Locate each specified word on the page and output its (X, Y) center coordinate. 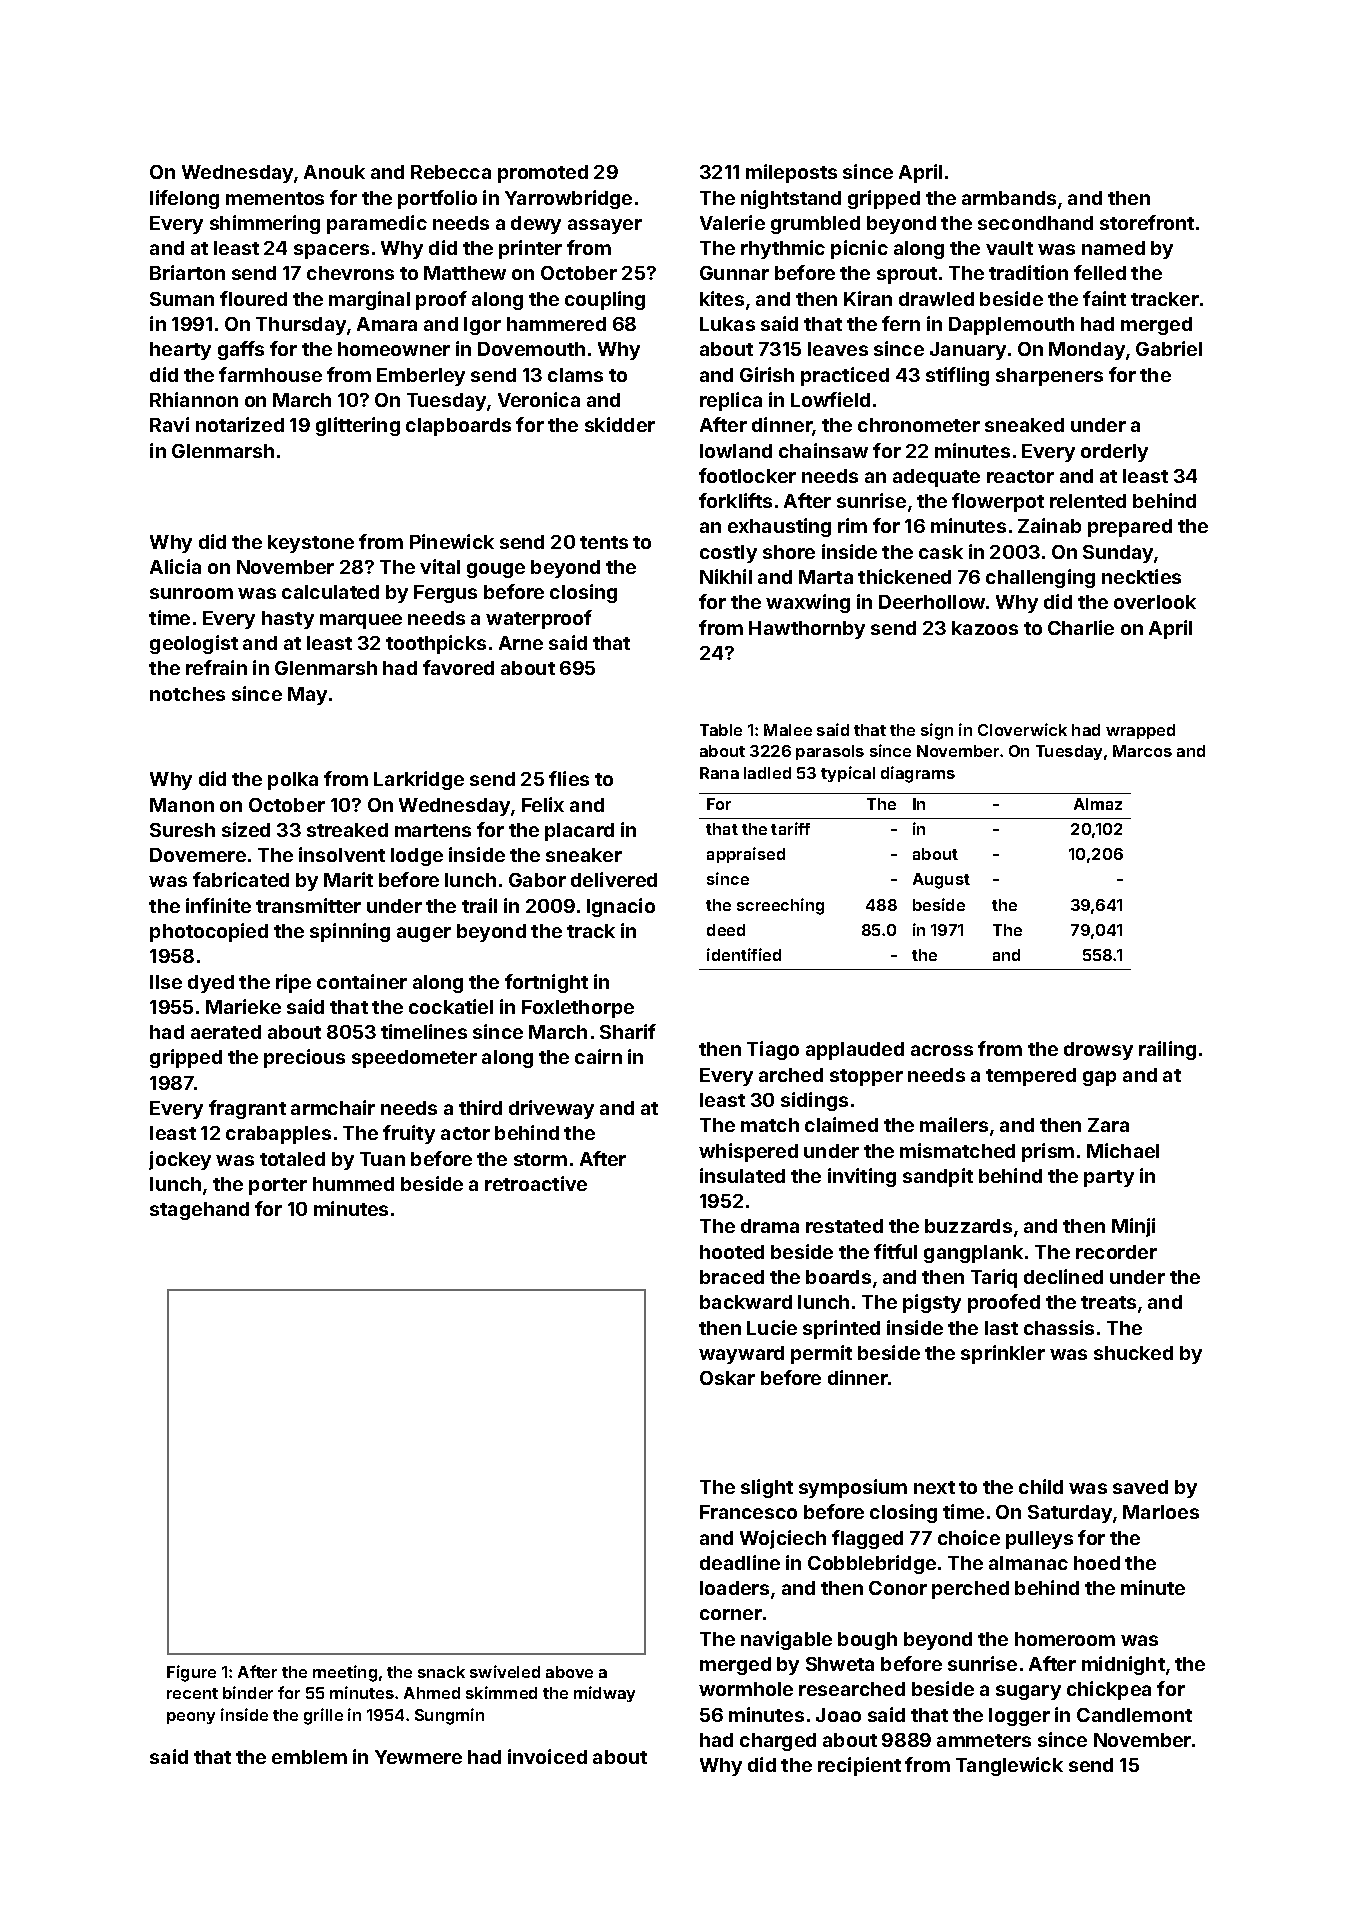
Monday (1087, 351)
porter (278, 1186)
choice (969, 1537)
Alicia (175, 566)
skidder (620, 424)
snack (441, 1672)
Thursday (301, 326)
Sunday (1119, 554)
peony (191, 1718)
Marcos (1142, 751)
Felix (543, 804)
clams (575, 375)
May (307, 696)
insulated (742, 1175)
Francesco (748, 1512)
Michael (1123, 1150)
